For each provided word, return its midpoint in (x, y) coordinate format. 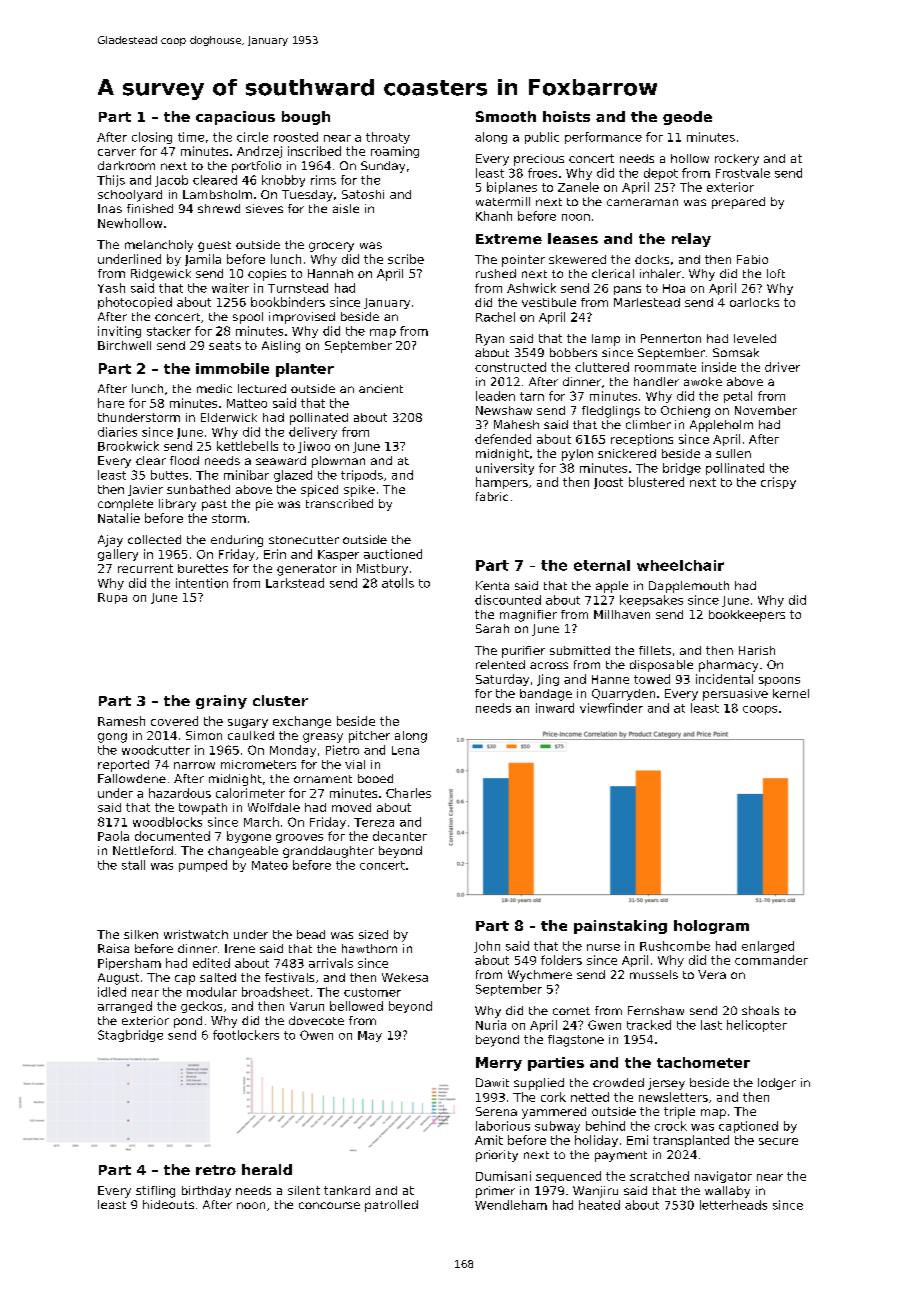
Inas (110, 208)
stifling (155, 1192)
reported (123, 766)
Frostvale (743, 173)
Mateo (270, 865)
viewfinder (611, 708)
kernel (791, 693)
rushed (496, 273)
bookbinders (288, 302)
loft (776, 273)
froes (542, 173)
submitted (580, 650)
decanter (400, 836)
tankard (347, 1190)
